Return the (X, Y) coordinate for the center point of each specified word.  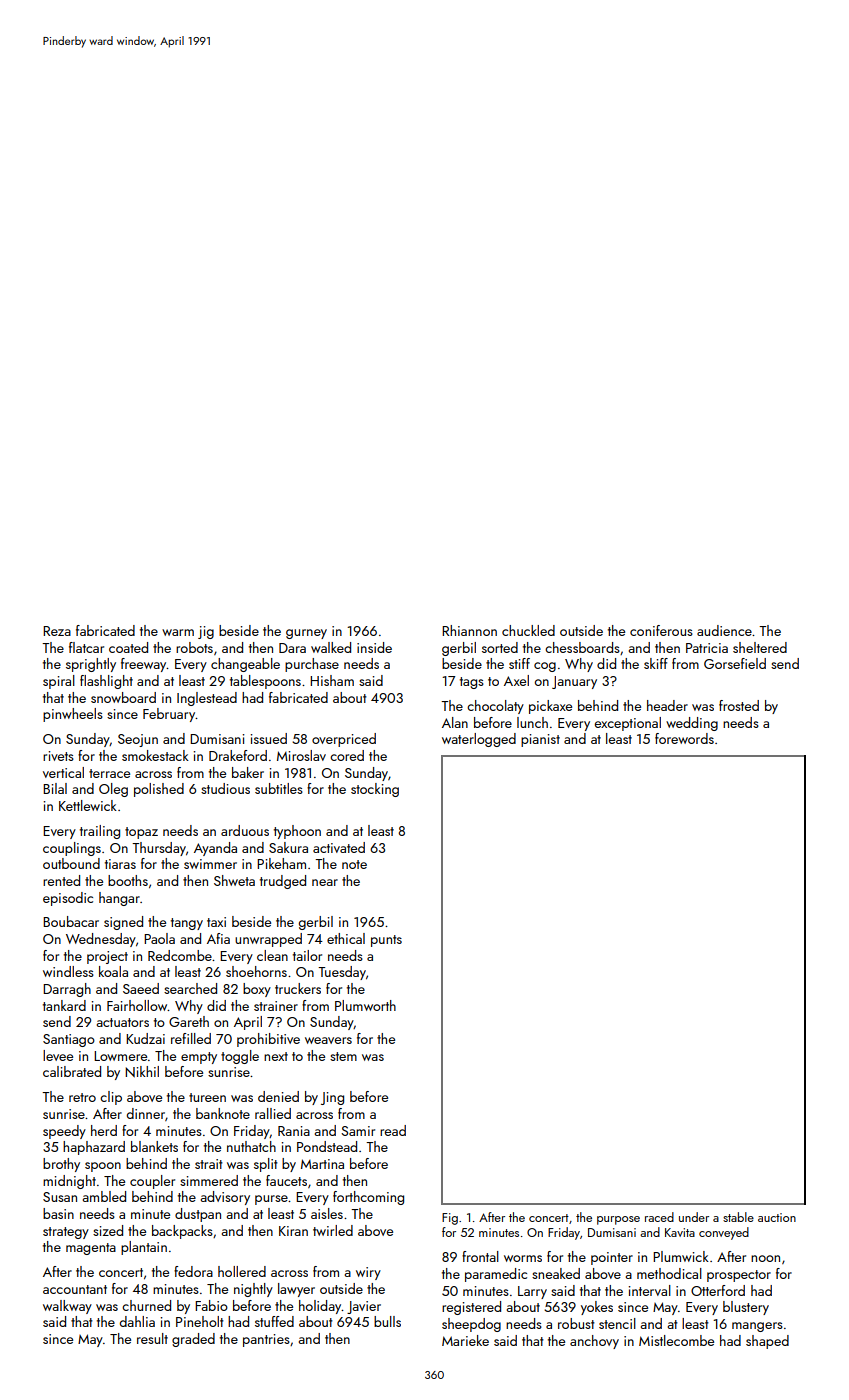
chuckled (528, 630)
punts (386, 941)
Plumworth (365, 1005)
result (152, 1338)
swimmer (210, 864)
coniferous (661, 630)
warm (178, 632)
